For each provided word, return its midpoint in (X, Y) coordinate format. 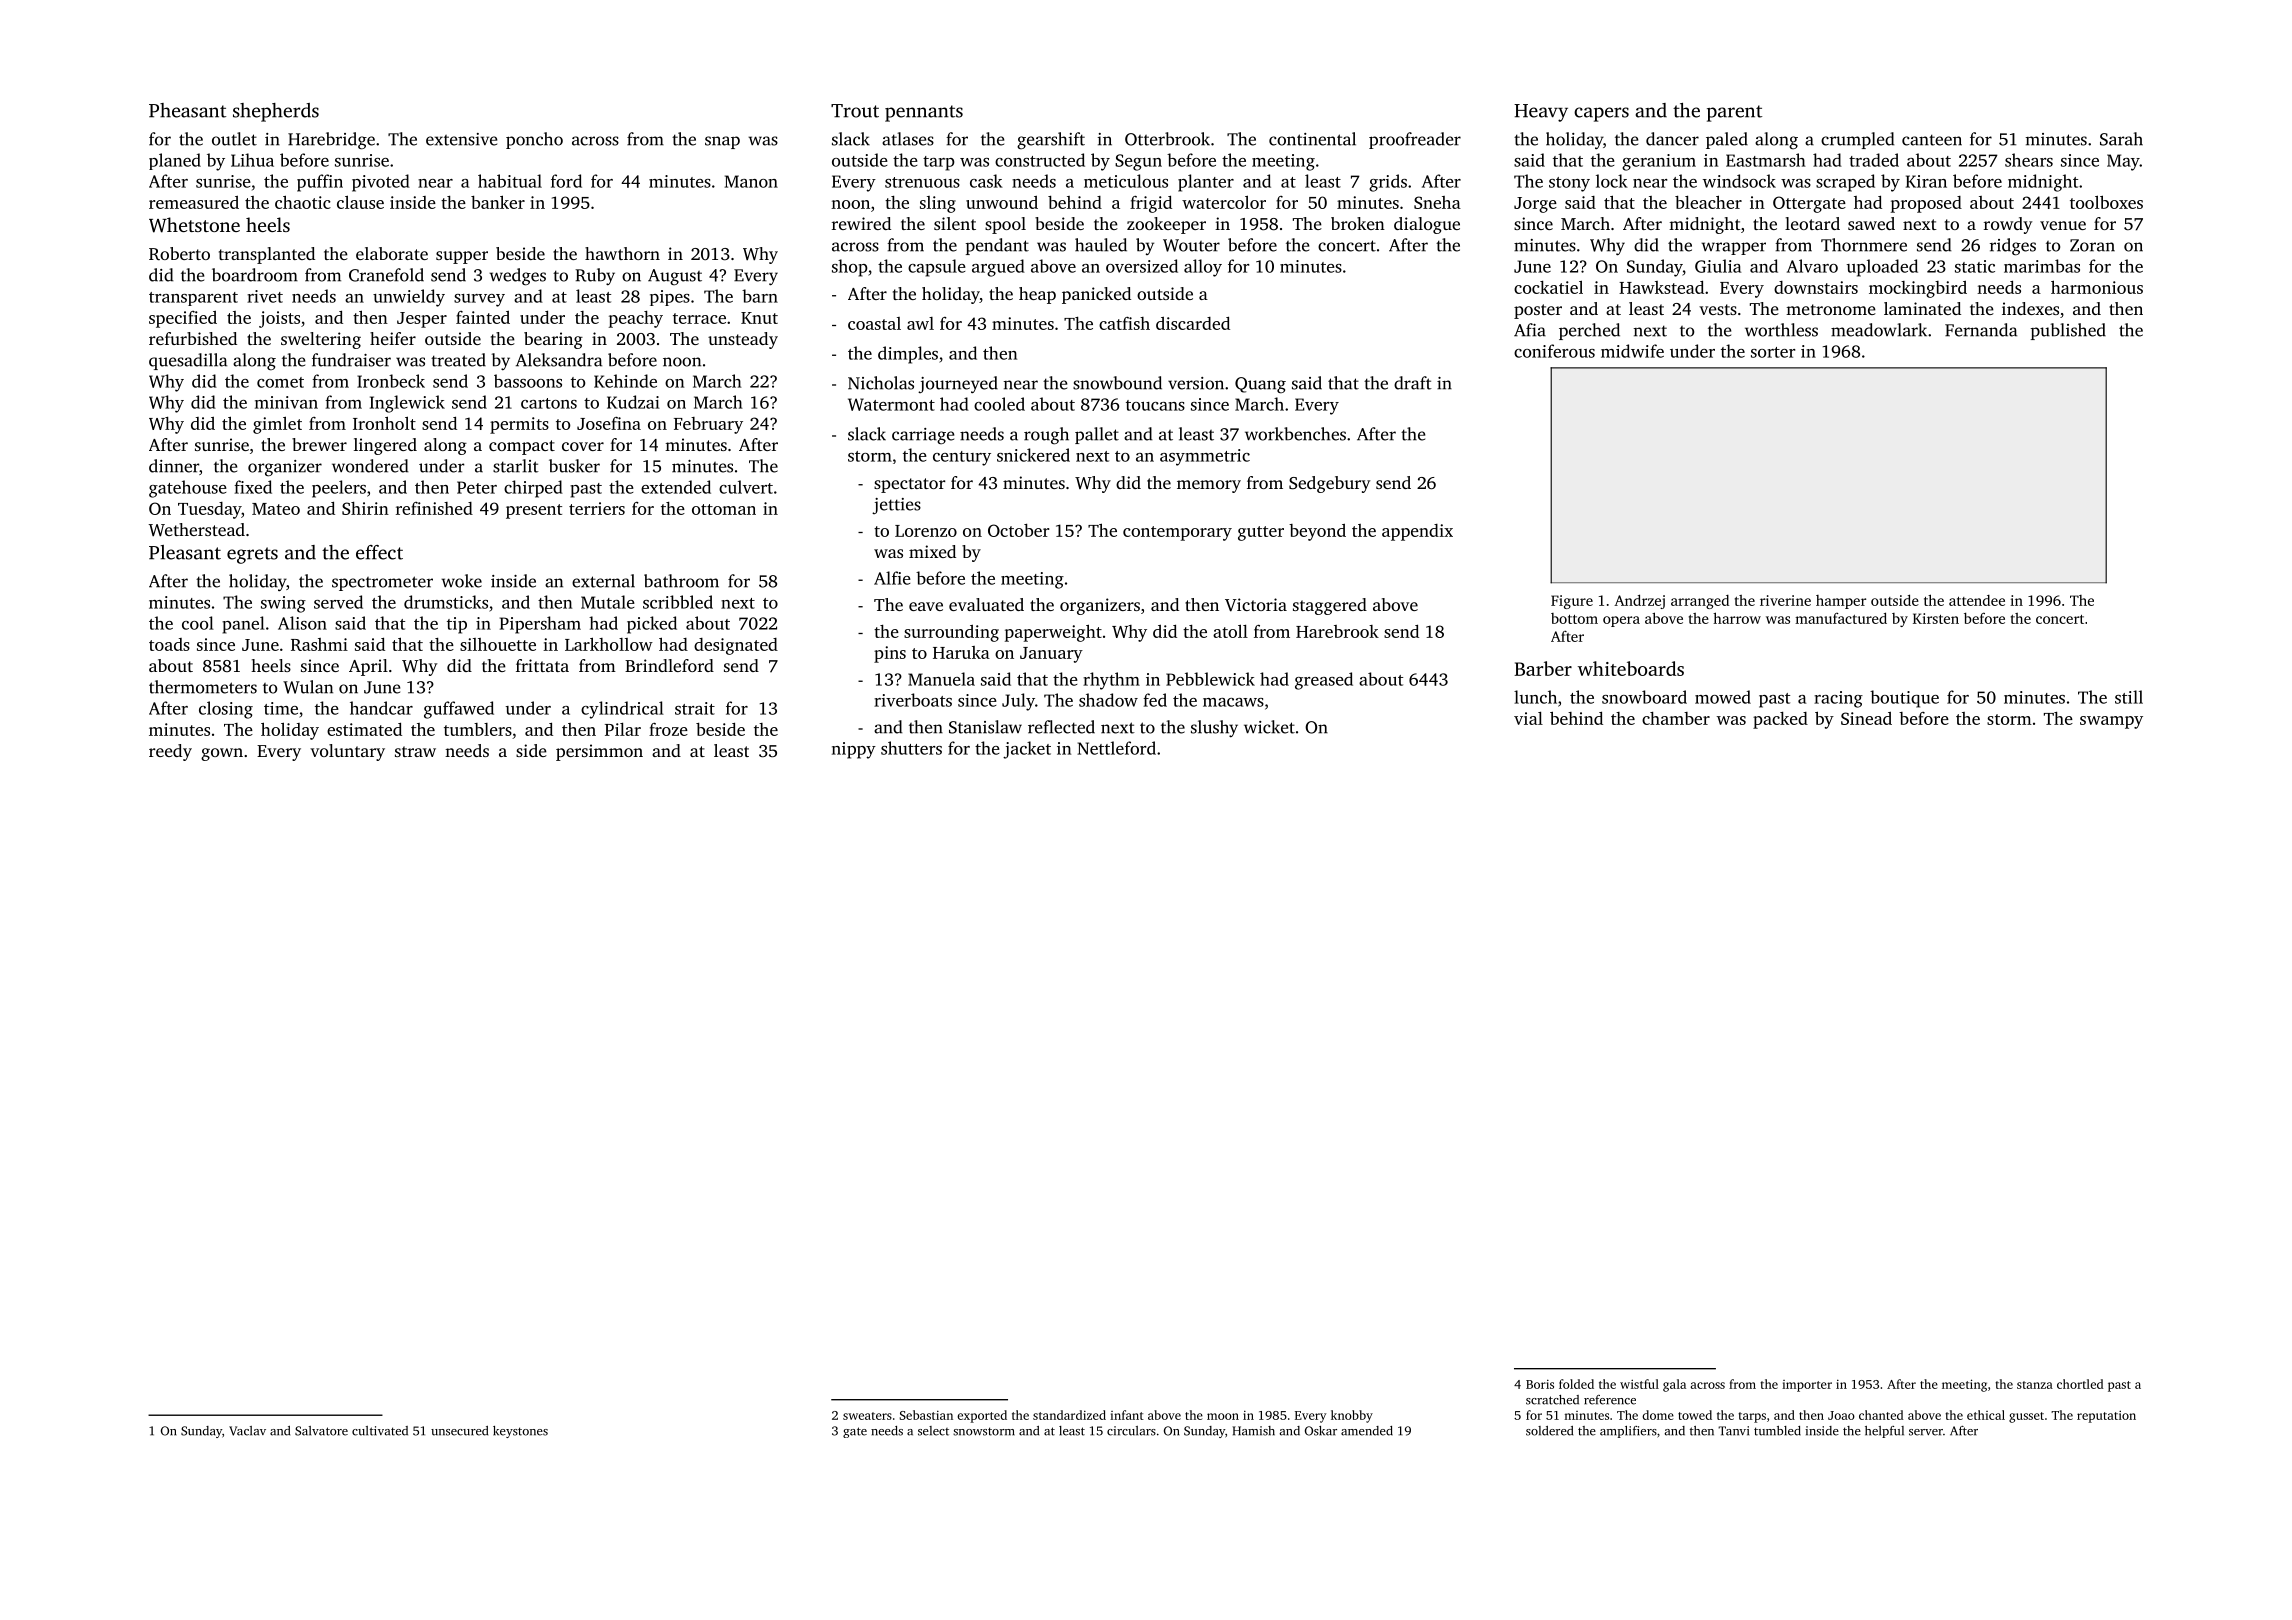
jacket (1027, 750)
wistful (1639, 1384)
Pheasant (187, 110)
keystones (520, 1432)
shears (2029, 160)
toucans (1155, 405)
